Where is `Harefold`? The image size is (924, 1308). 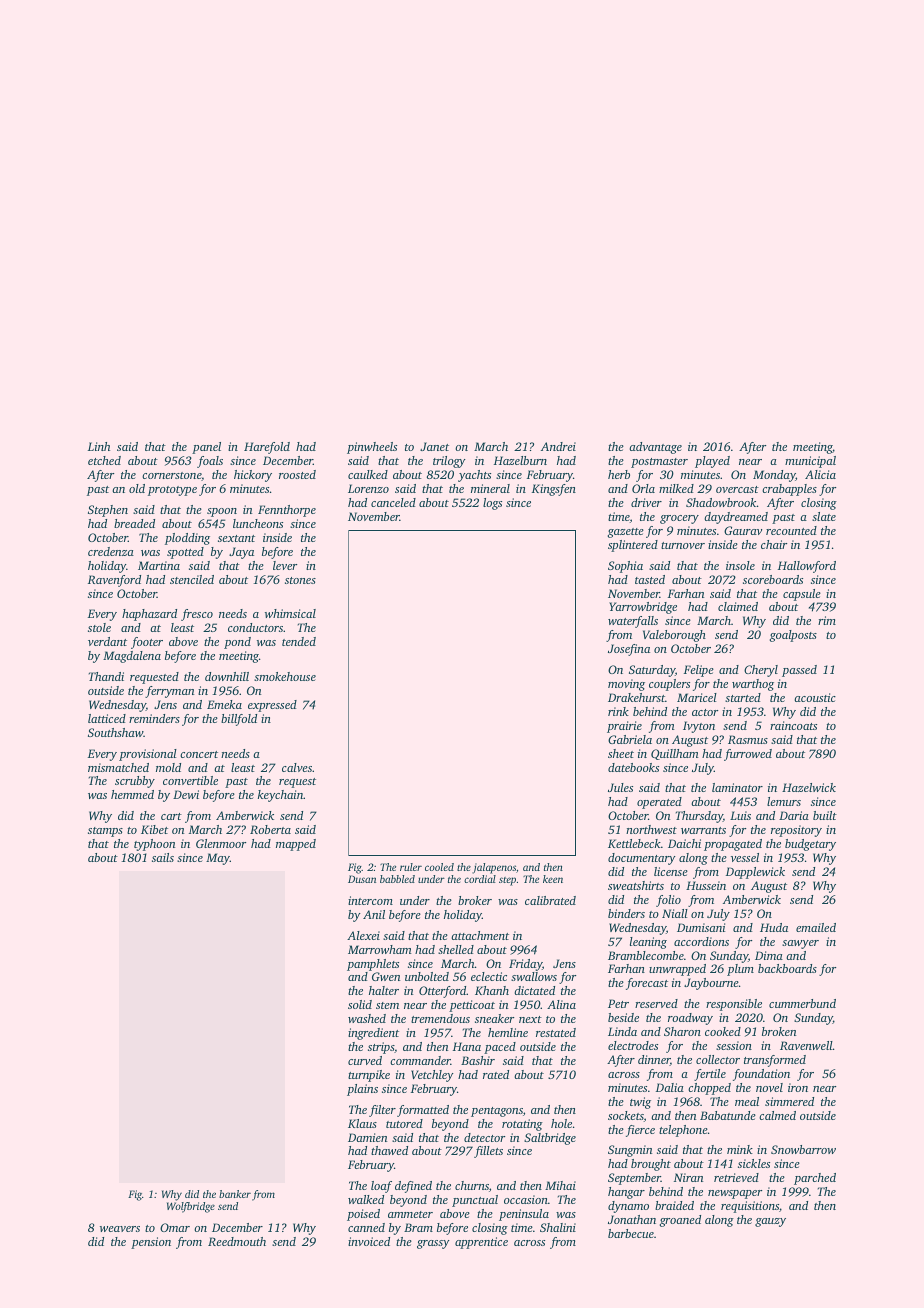 Harefold is located at coordinates (267, 448).
